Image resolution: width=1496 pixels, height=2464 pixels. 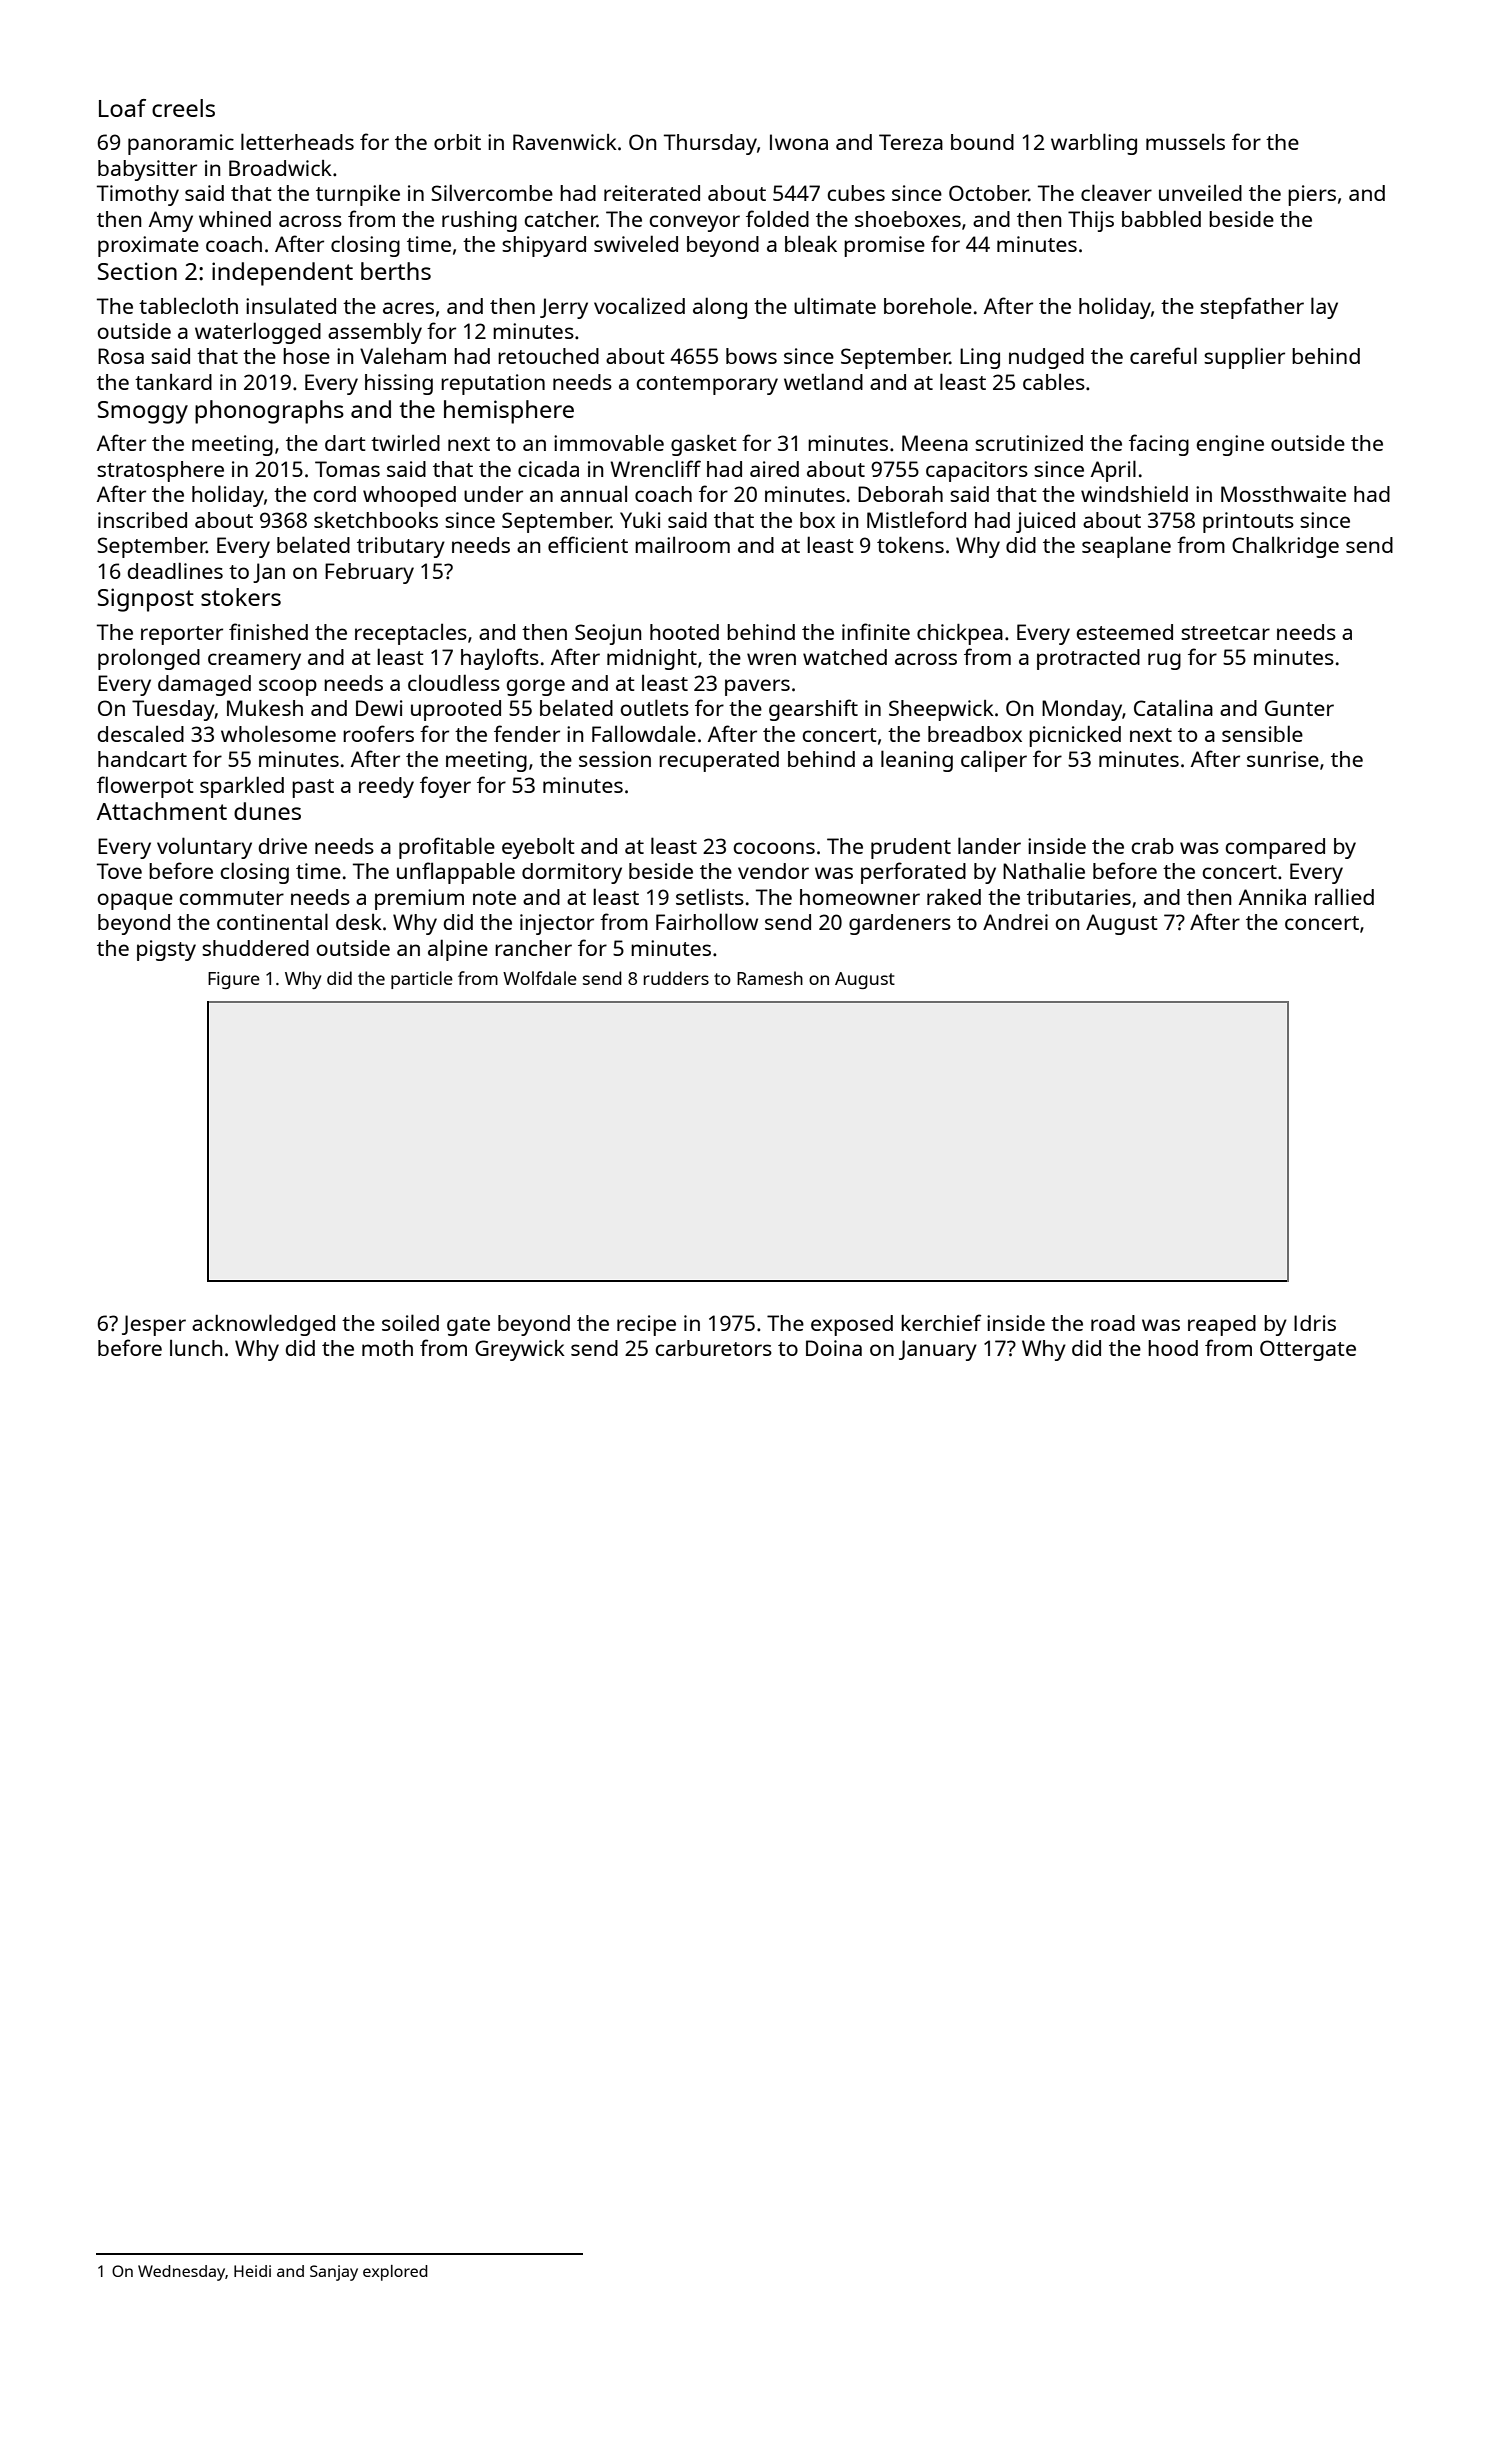 What do you see at coordinates (252, 2271) in the image?
I see `Heidi` at bounding box center [252, 2271].
